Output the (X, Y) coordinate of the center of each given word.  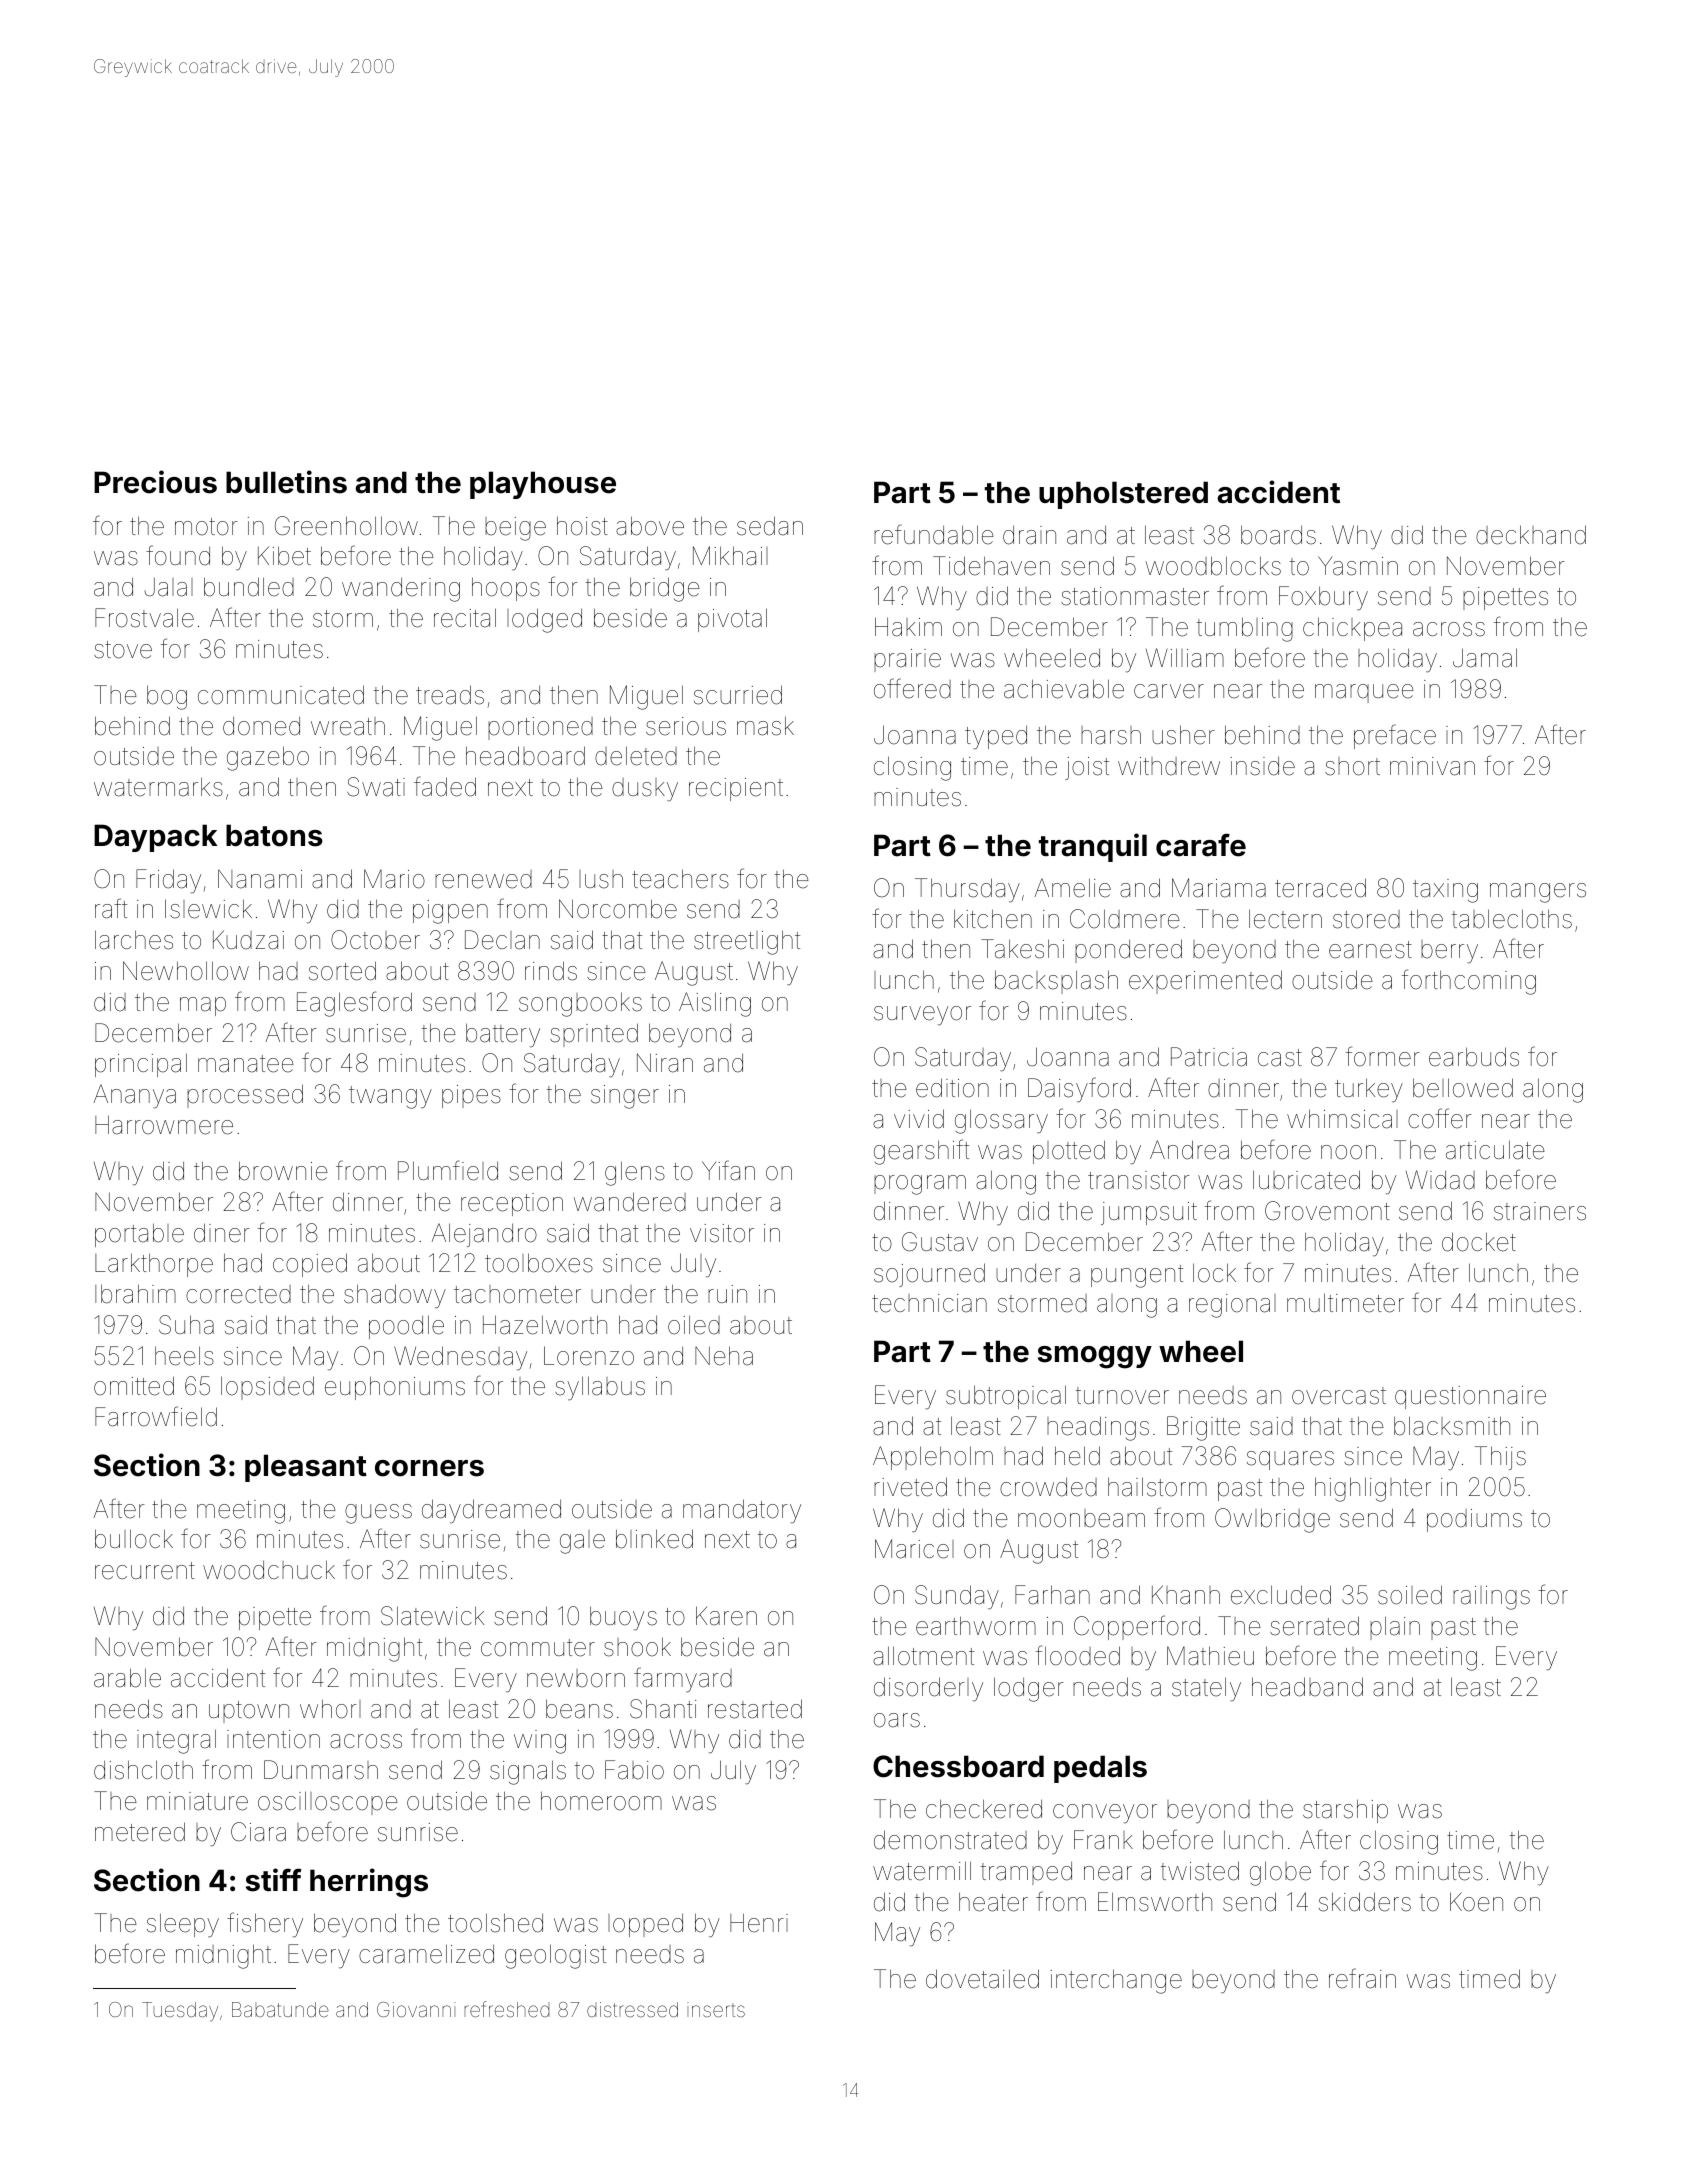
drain (1029, 535)
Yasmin (1358, 566)
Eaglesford (354, 1004)
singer (625, 1097)
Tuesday (180, 2011)
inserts (716, 2009)
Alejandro (484, 1235)
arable (127, 1678)
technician (929, 1303)
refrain (1362, 1978)
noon (1348, 1152)
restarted (755, 1709)
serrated (1314, 1626)
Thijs (1500, 1458)
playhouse (543, 485)
